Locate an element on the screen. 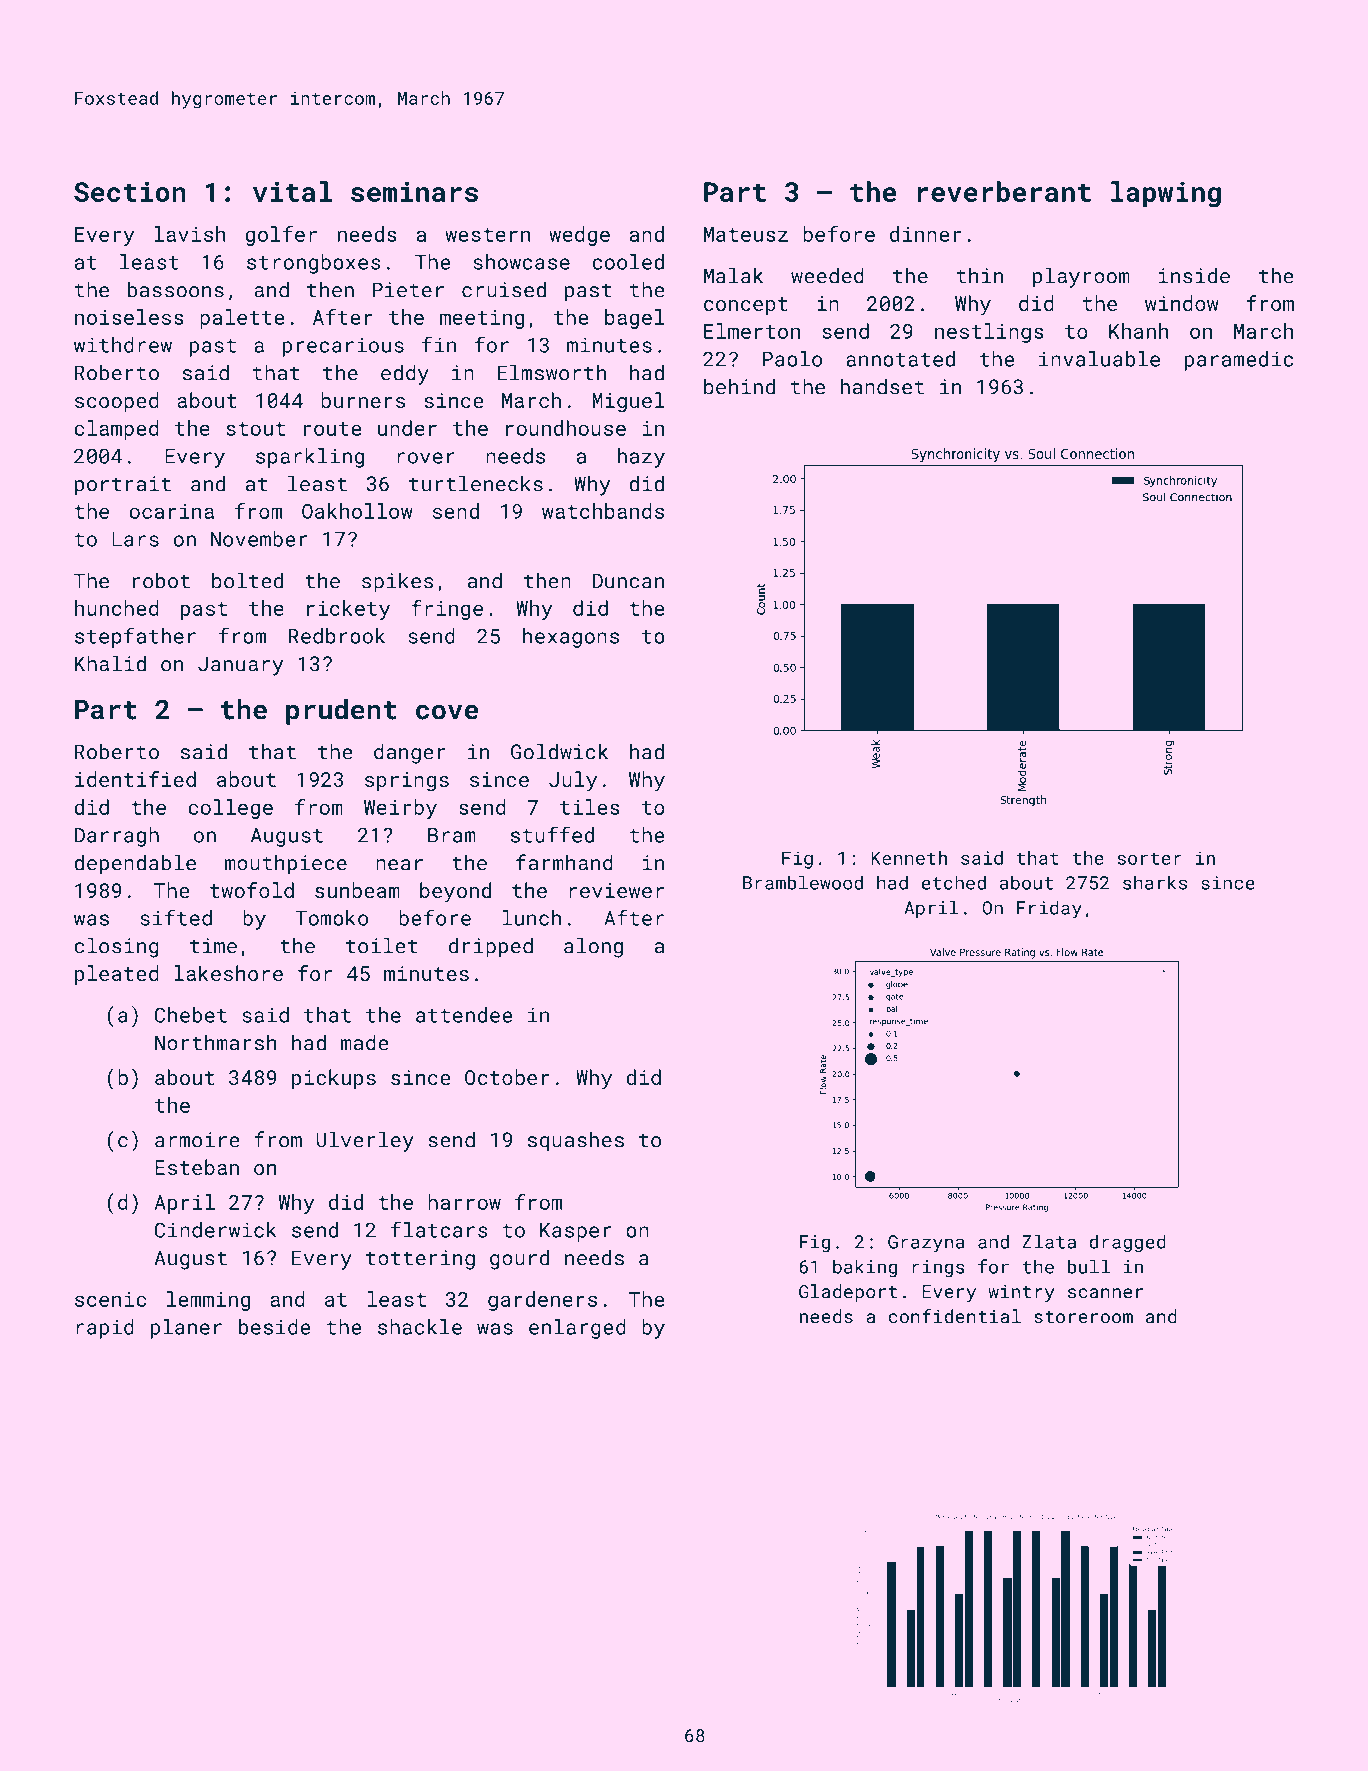 The image size is (1368, 1771). Paolo is located at coordinates (792, 359).
